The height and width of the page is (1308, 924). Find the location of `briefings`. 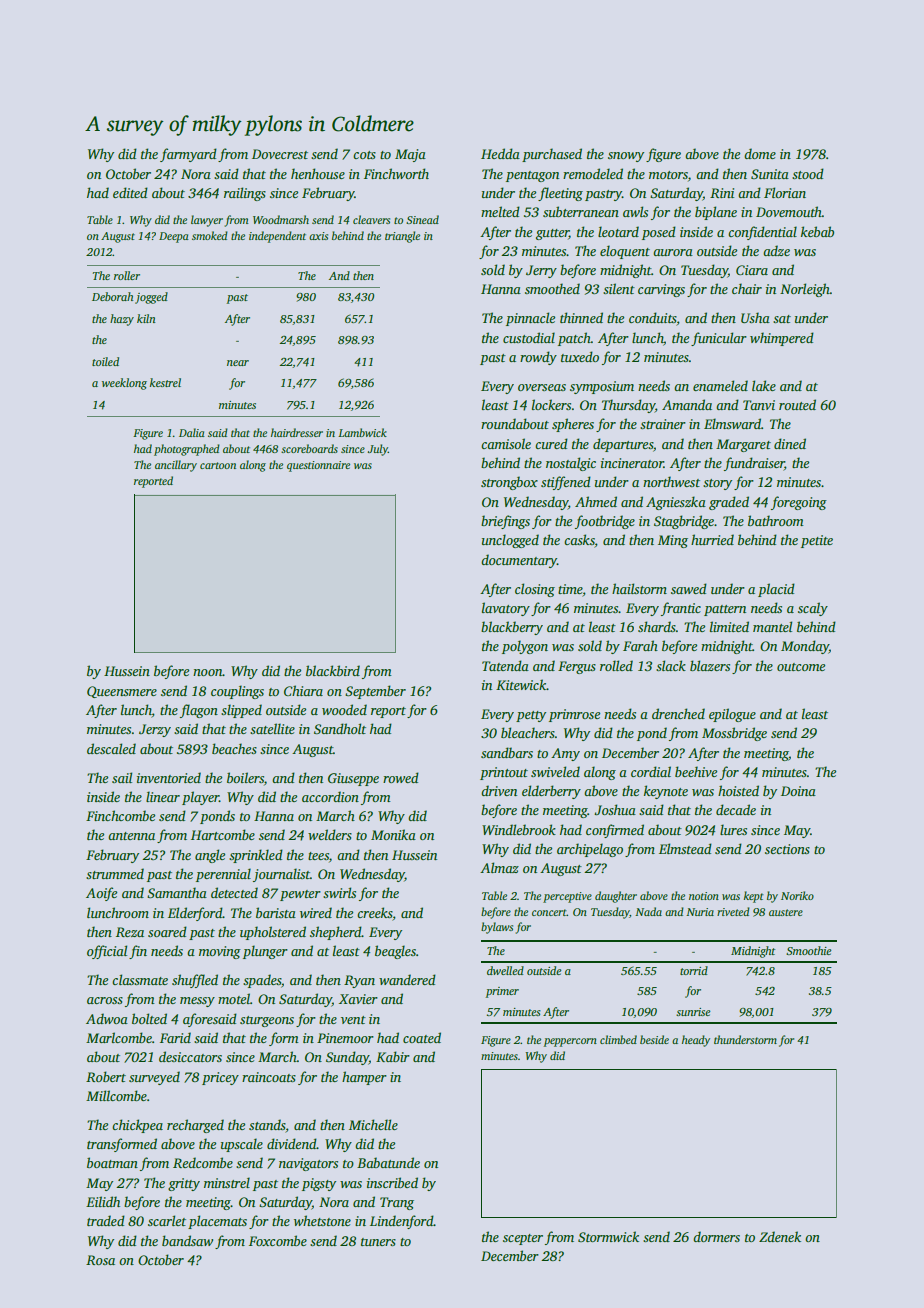

briefings is located at coordinates (505, 522).
